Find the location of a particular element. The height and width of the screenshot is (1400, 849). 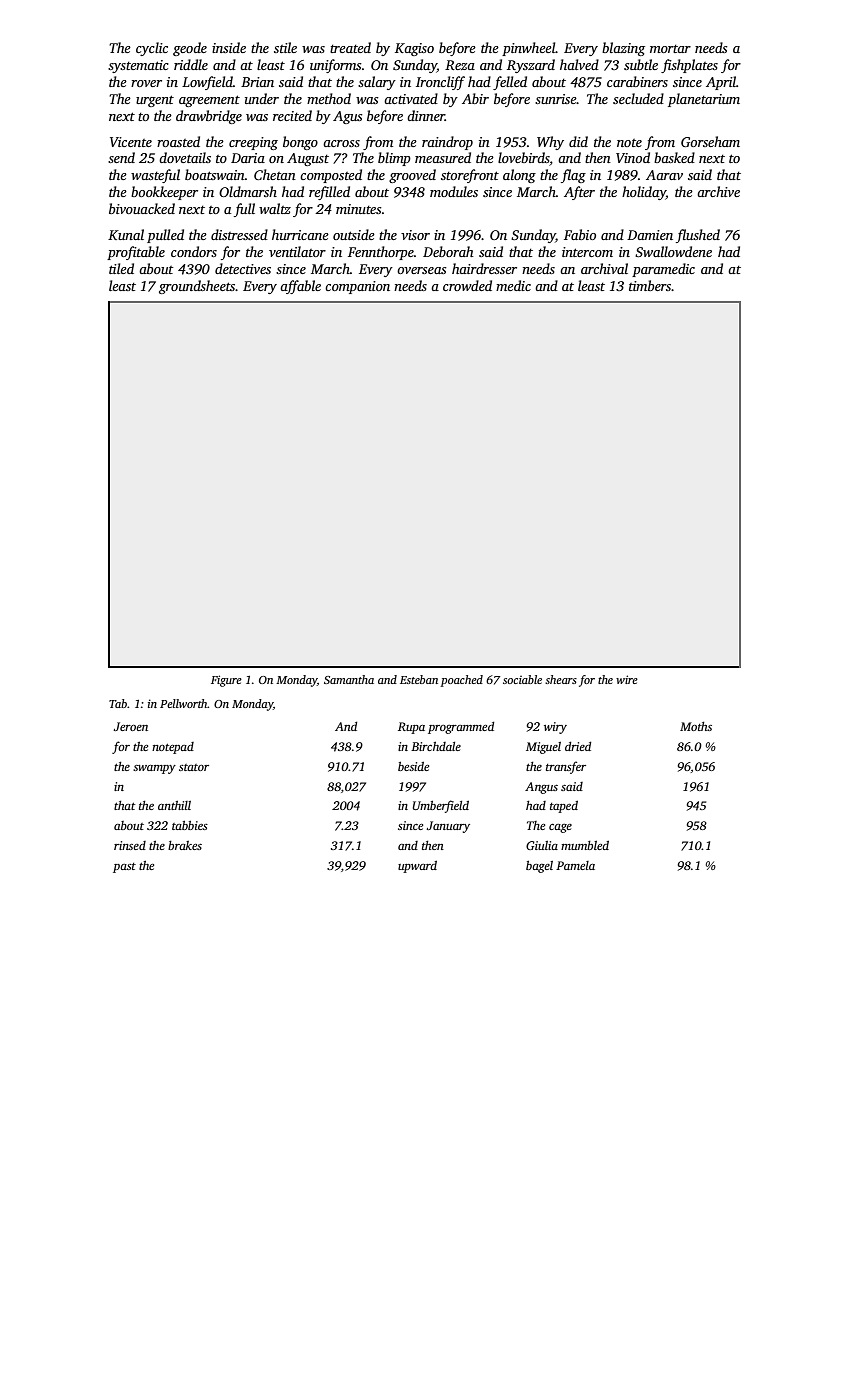

blazing is located at coordinates (623, 49).
